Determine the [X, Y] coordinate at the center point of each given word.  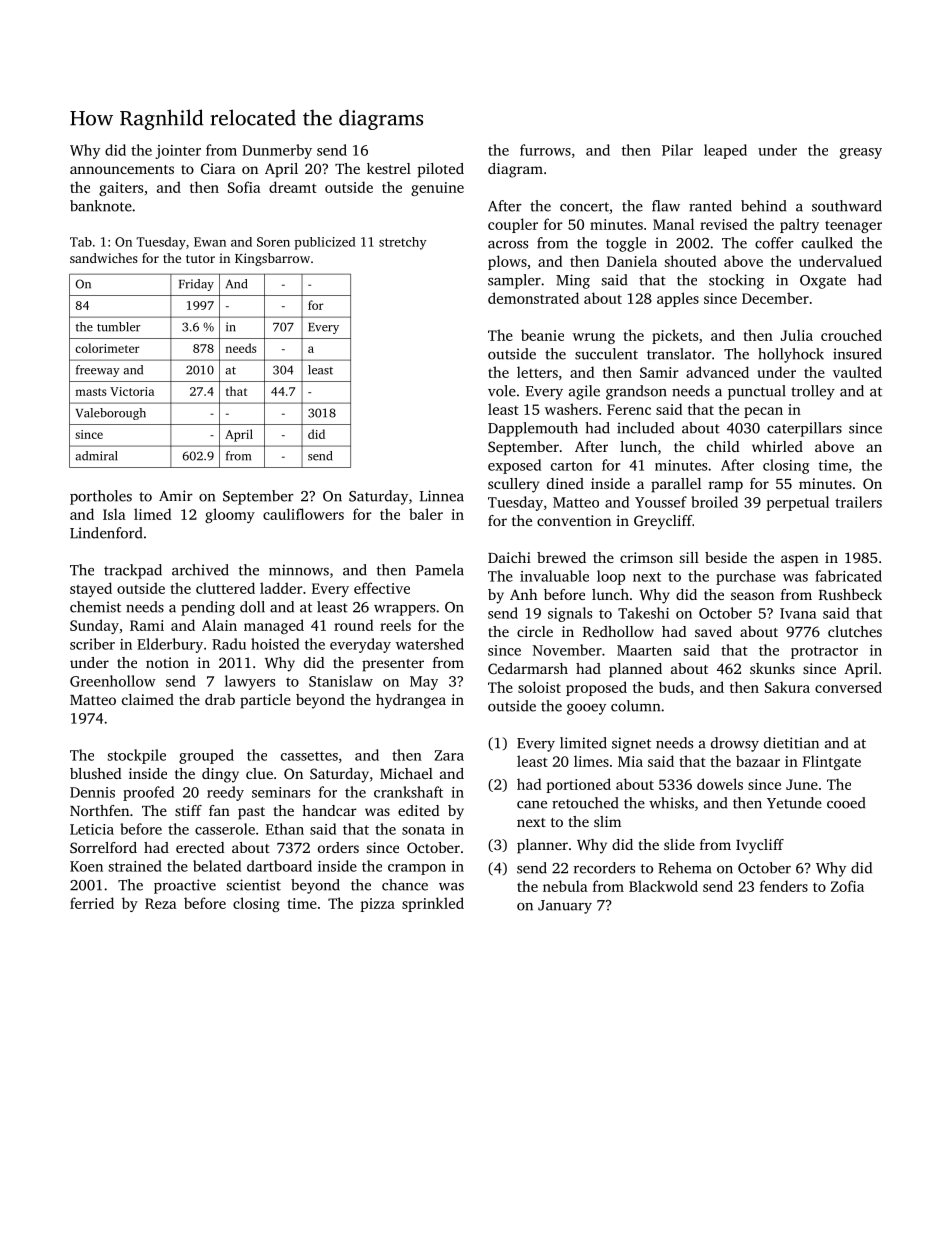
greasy [861, 153]
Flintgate [832, 762]
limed [152, 514]
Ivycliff [760, 846]
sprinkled [433, 904]
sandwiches [104, 258]
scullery [513, 485]
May [424, 683]
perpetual [797, 503]
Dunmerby [277, 151]
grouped [206, 756]
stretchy [403, 243]
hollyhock [791, 355]
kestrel [389, 168]
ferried [92, 903]
